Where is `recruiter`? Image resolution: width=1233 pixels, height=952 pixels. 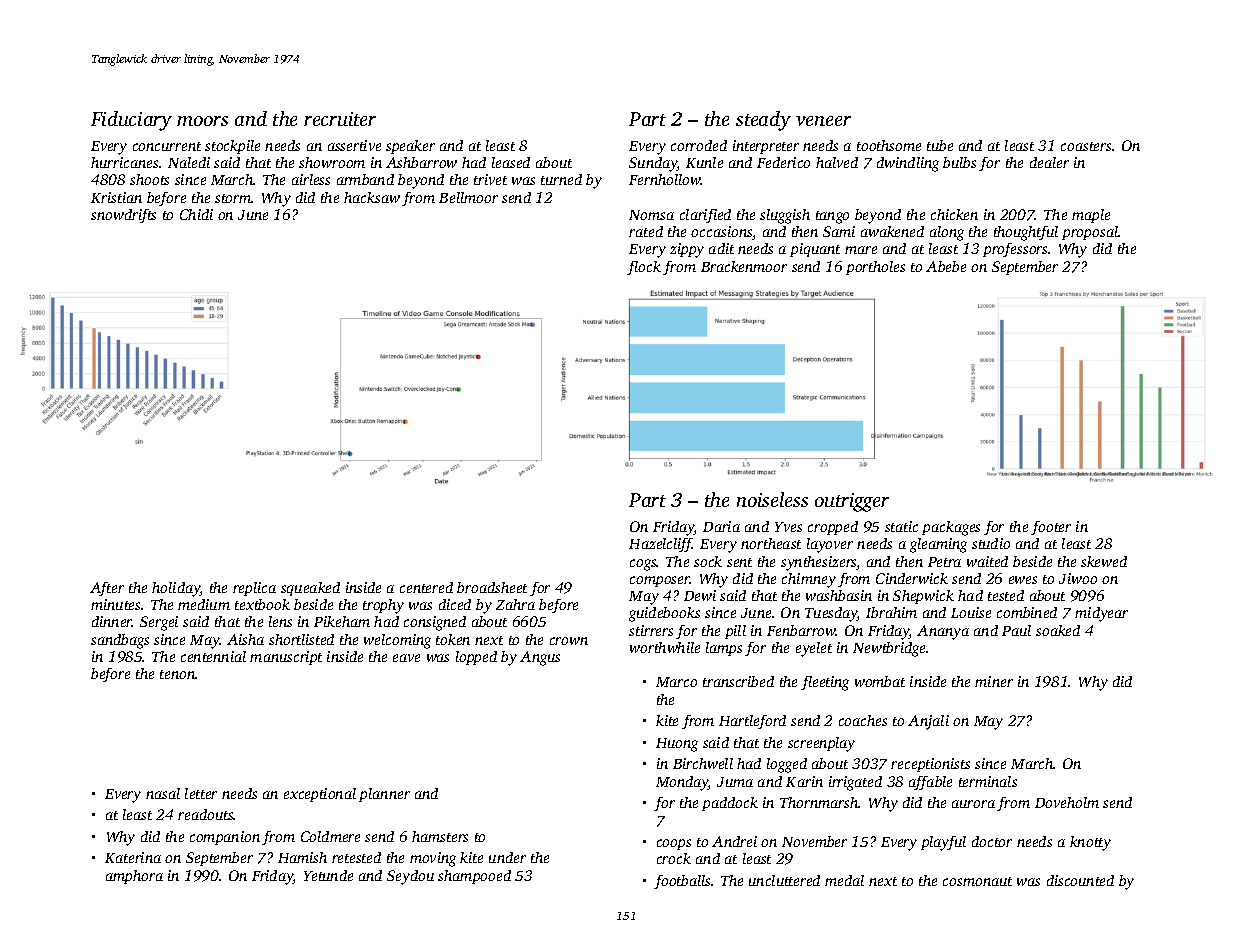 recruiter is located at coordinates (340, 119).
